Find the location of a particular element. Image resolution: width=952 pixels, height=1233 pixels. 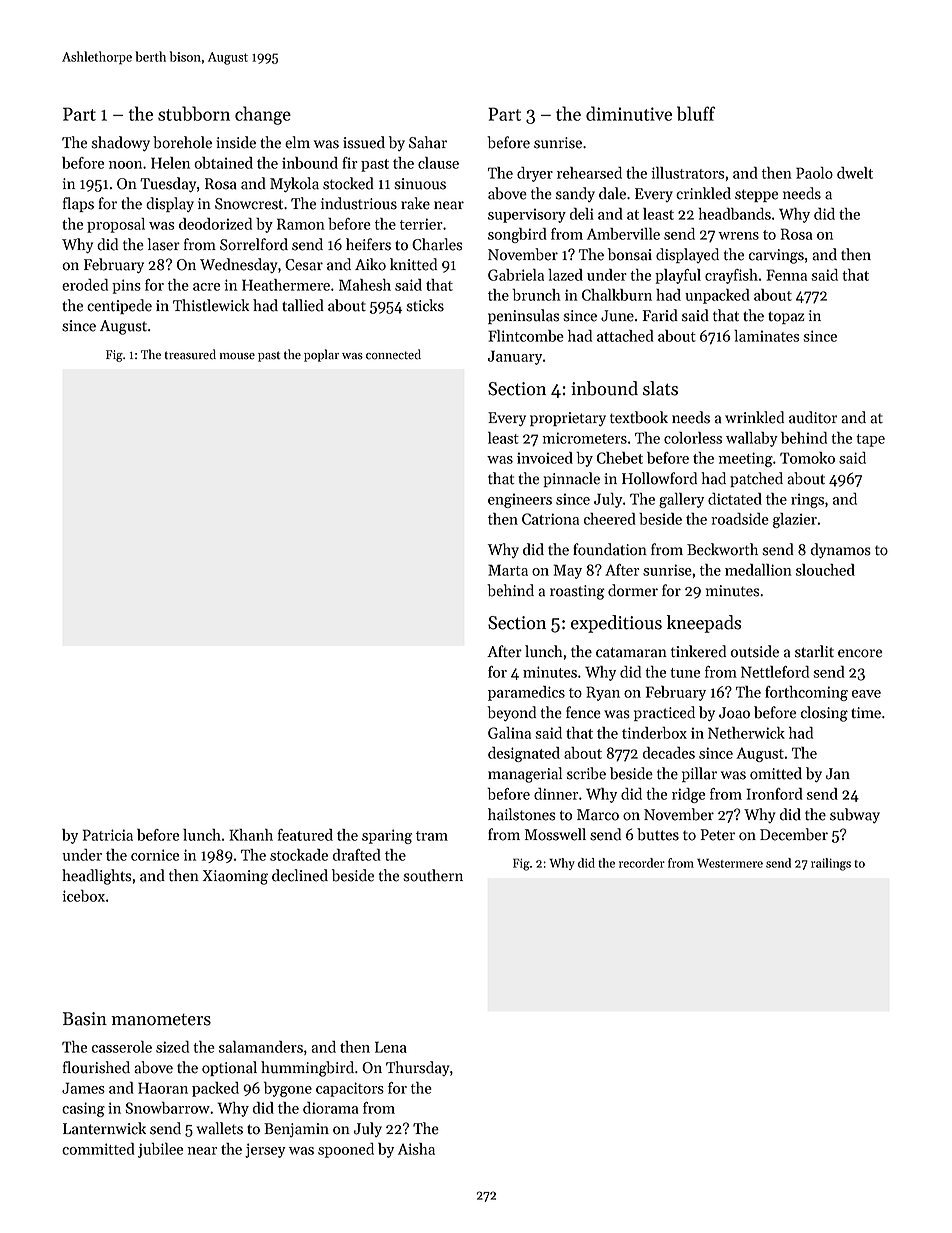

treasured is located at coordinates (190, 354).
